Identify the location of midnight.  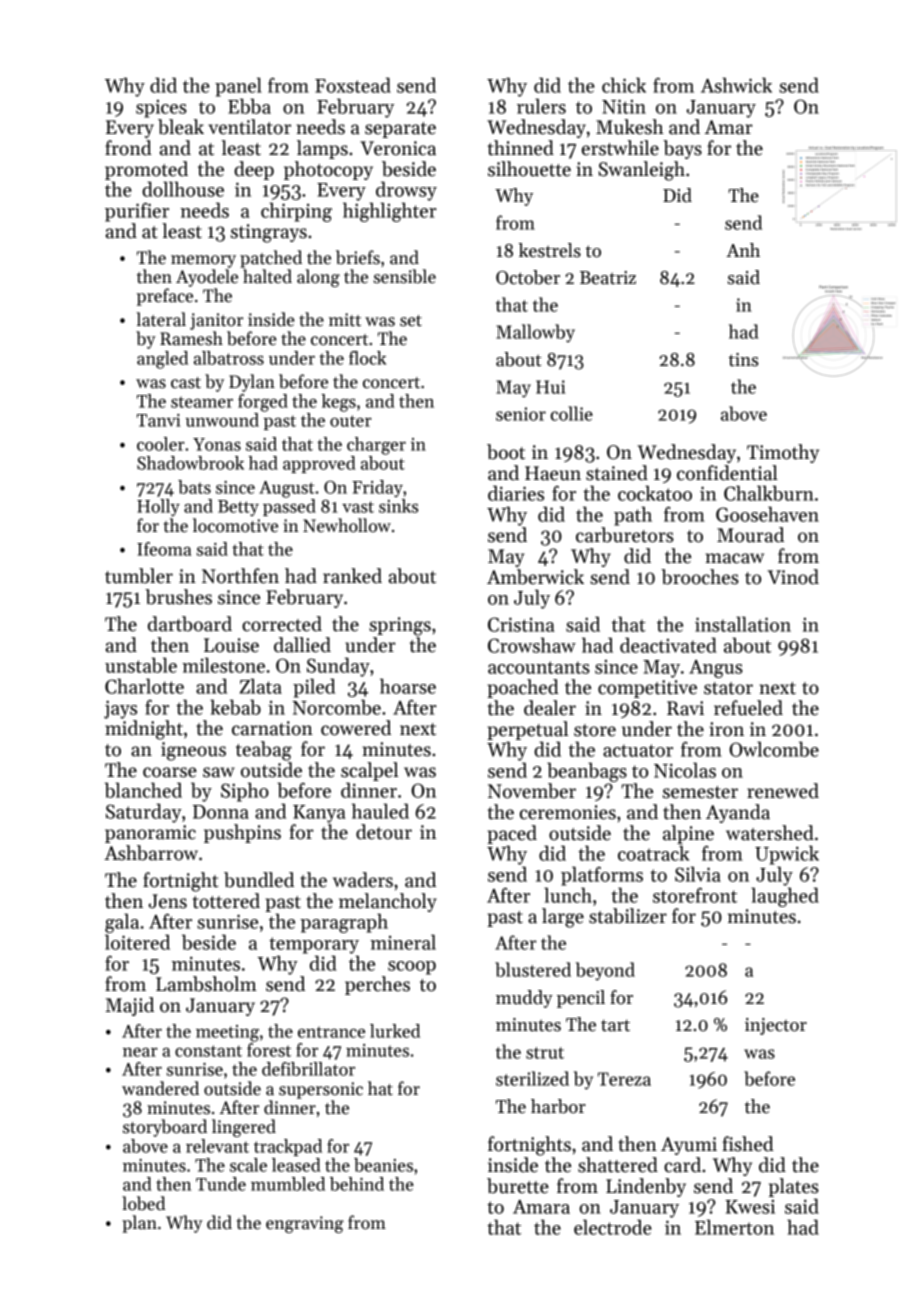
(144, 730).
